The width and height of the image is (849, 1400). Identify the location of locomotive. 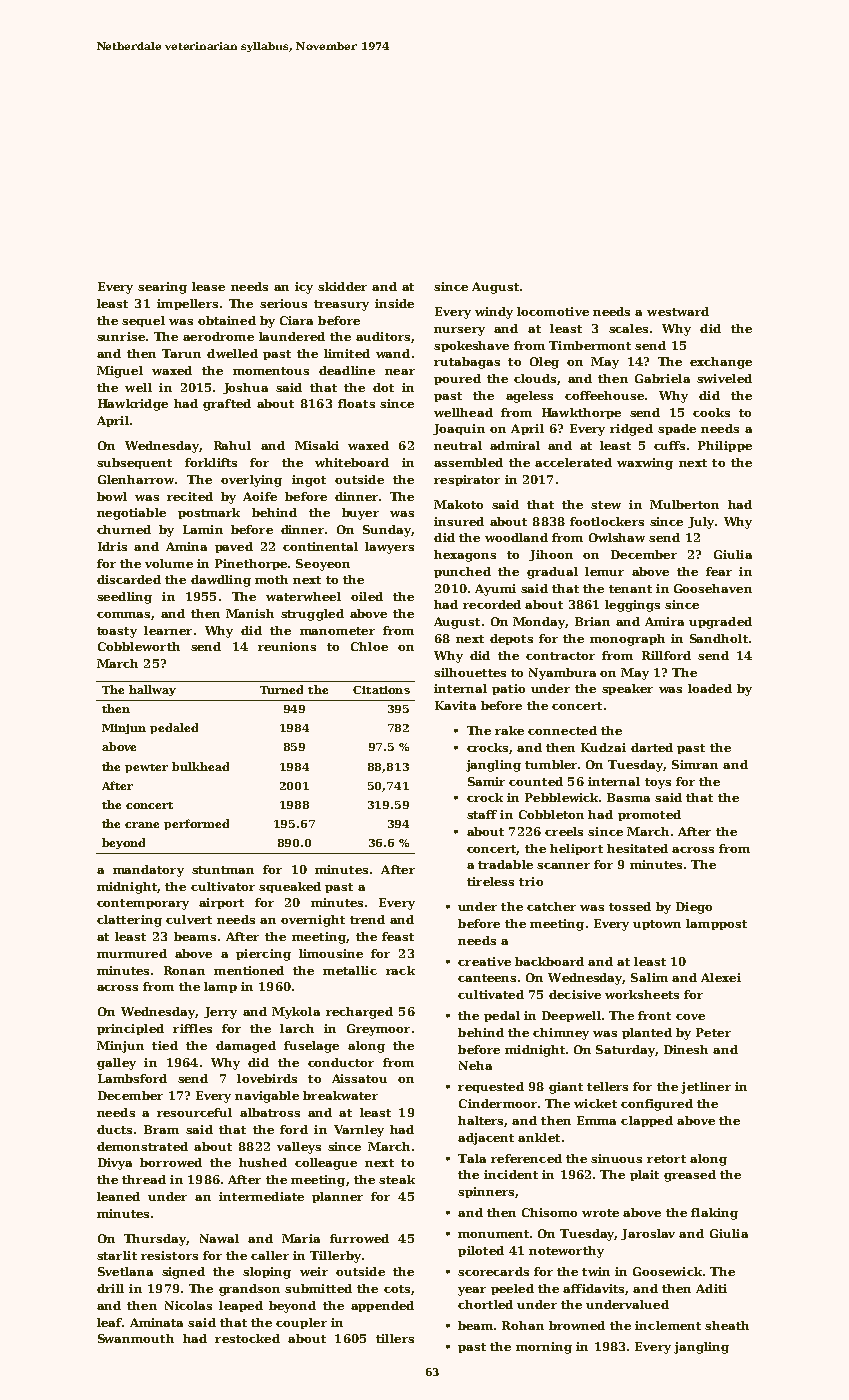
(553, 311).
